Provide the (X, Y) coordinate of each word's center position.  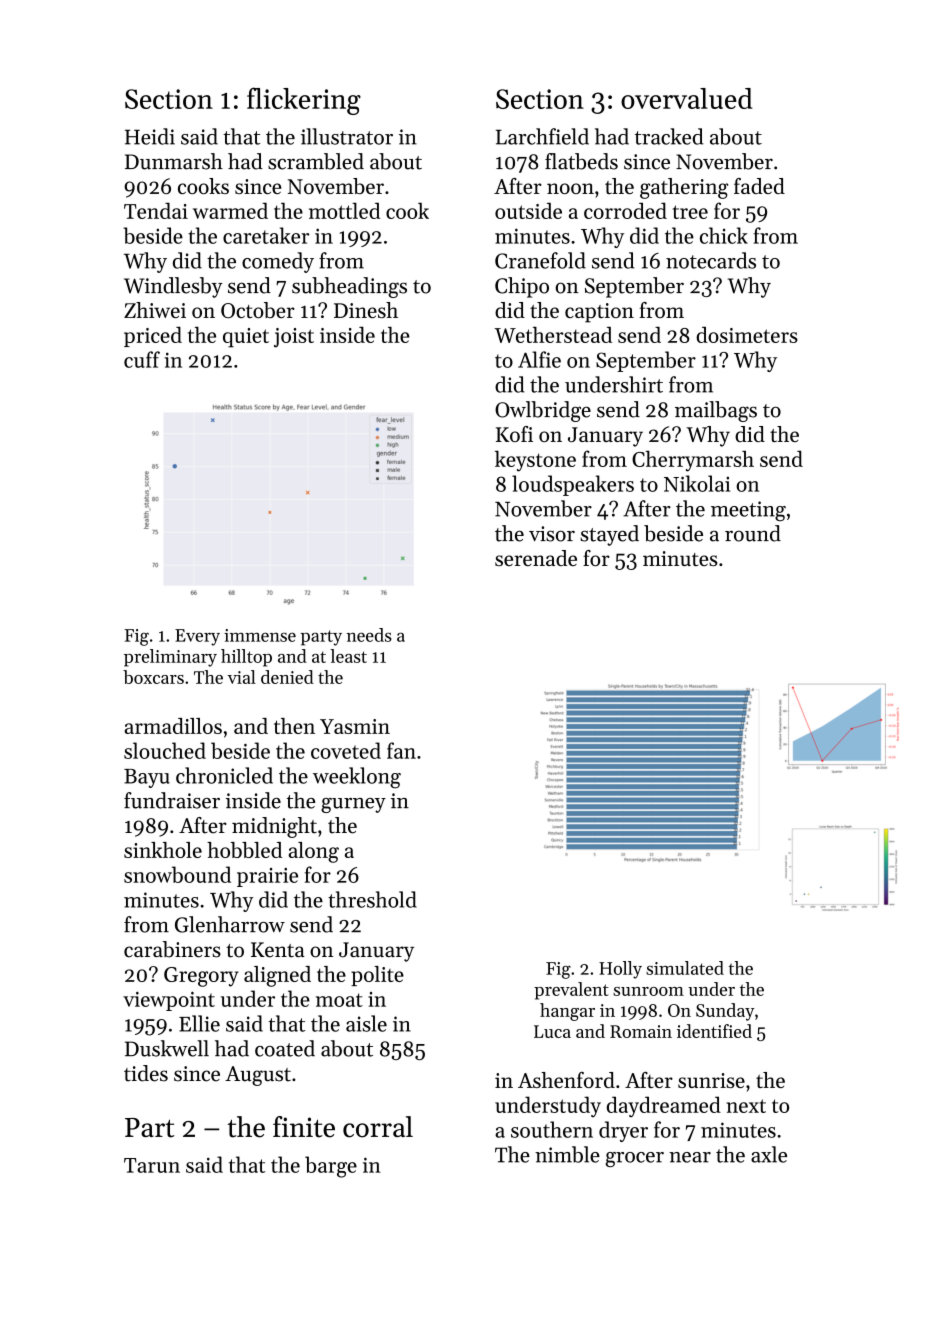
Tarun (152, 1165)
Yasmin (355, 726)
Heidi (150, 136)
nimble (567, 1154)
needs (369, 635)
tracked (669, 136)
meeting (748, 511)
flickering (304, 101)
